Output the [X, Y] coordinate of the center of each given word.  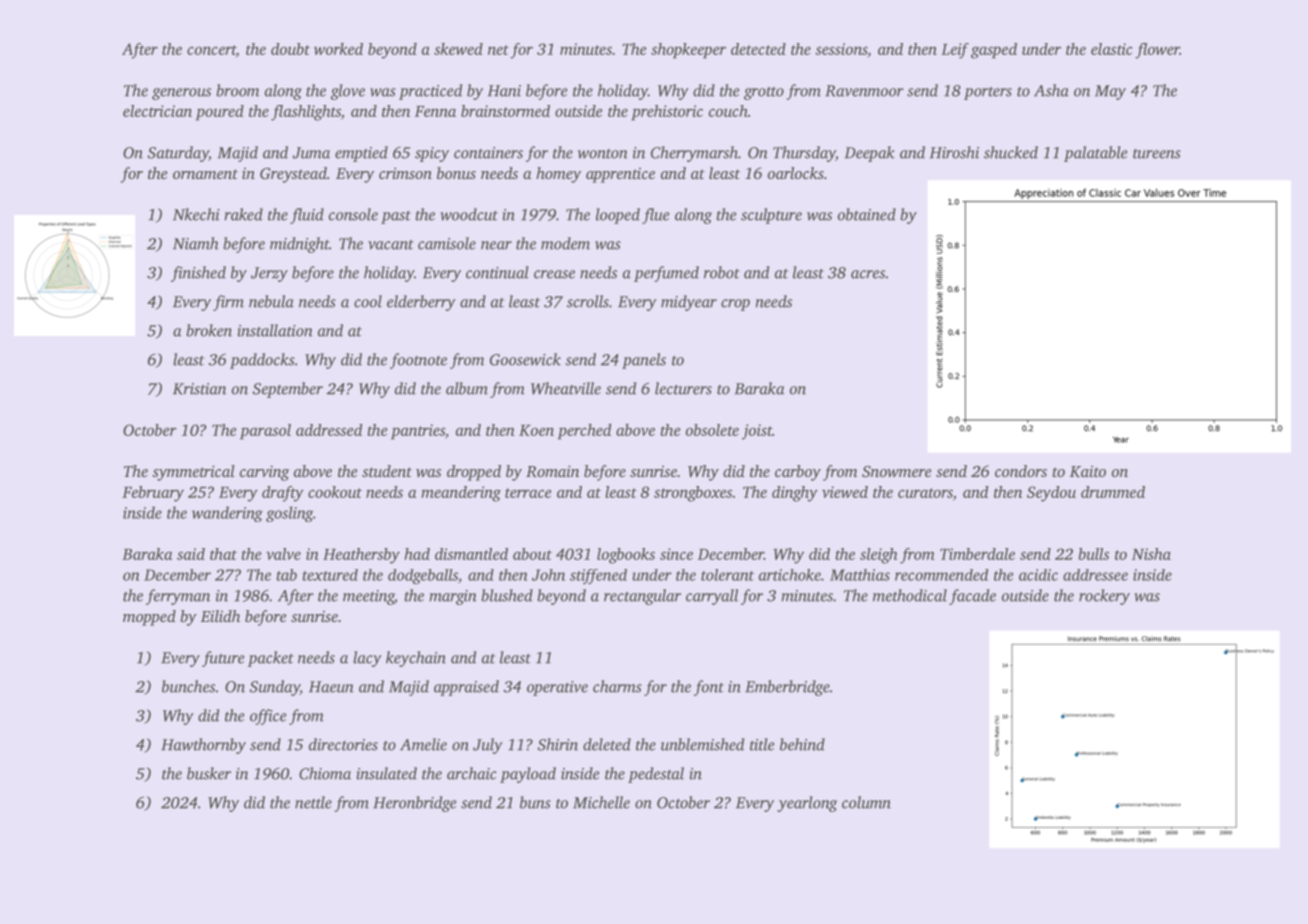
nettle [313, 802]
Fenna [435, 111]
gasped [994, 51]
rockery [1104, 597]
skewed [458, 49]
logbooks [626, 556]
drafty [283, 494]
